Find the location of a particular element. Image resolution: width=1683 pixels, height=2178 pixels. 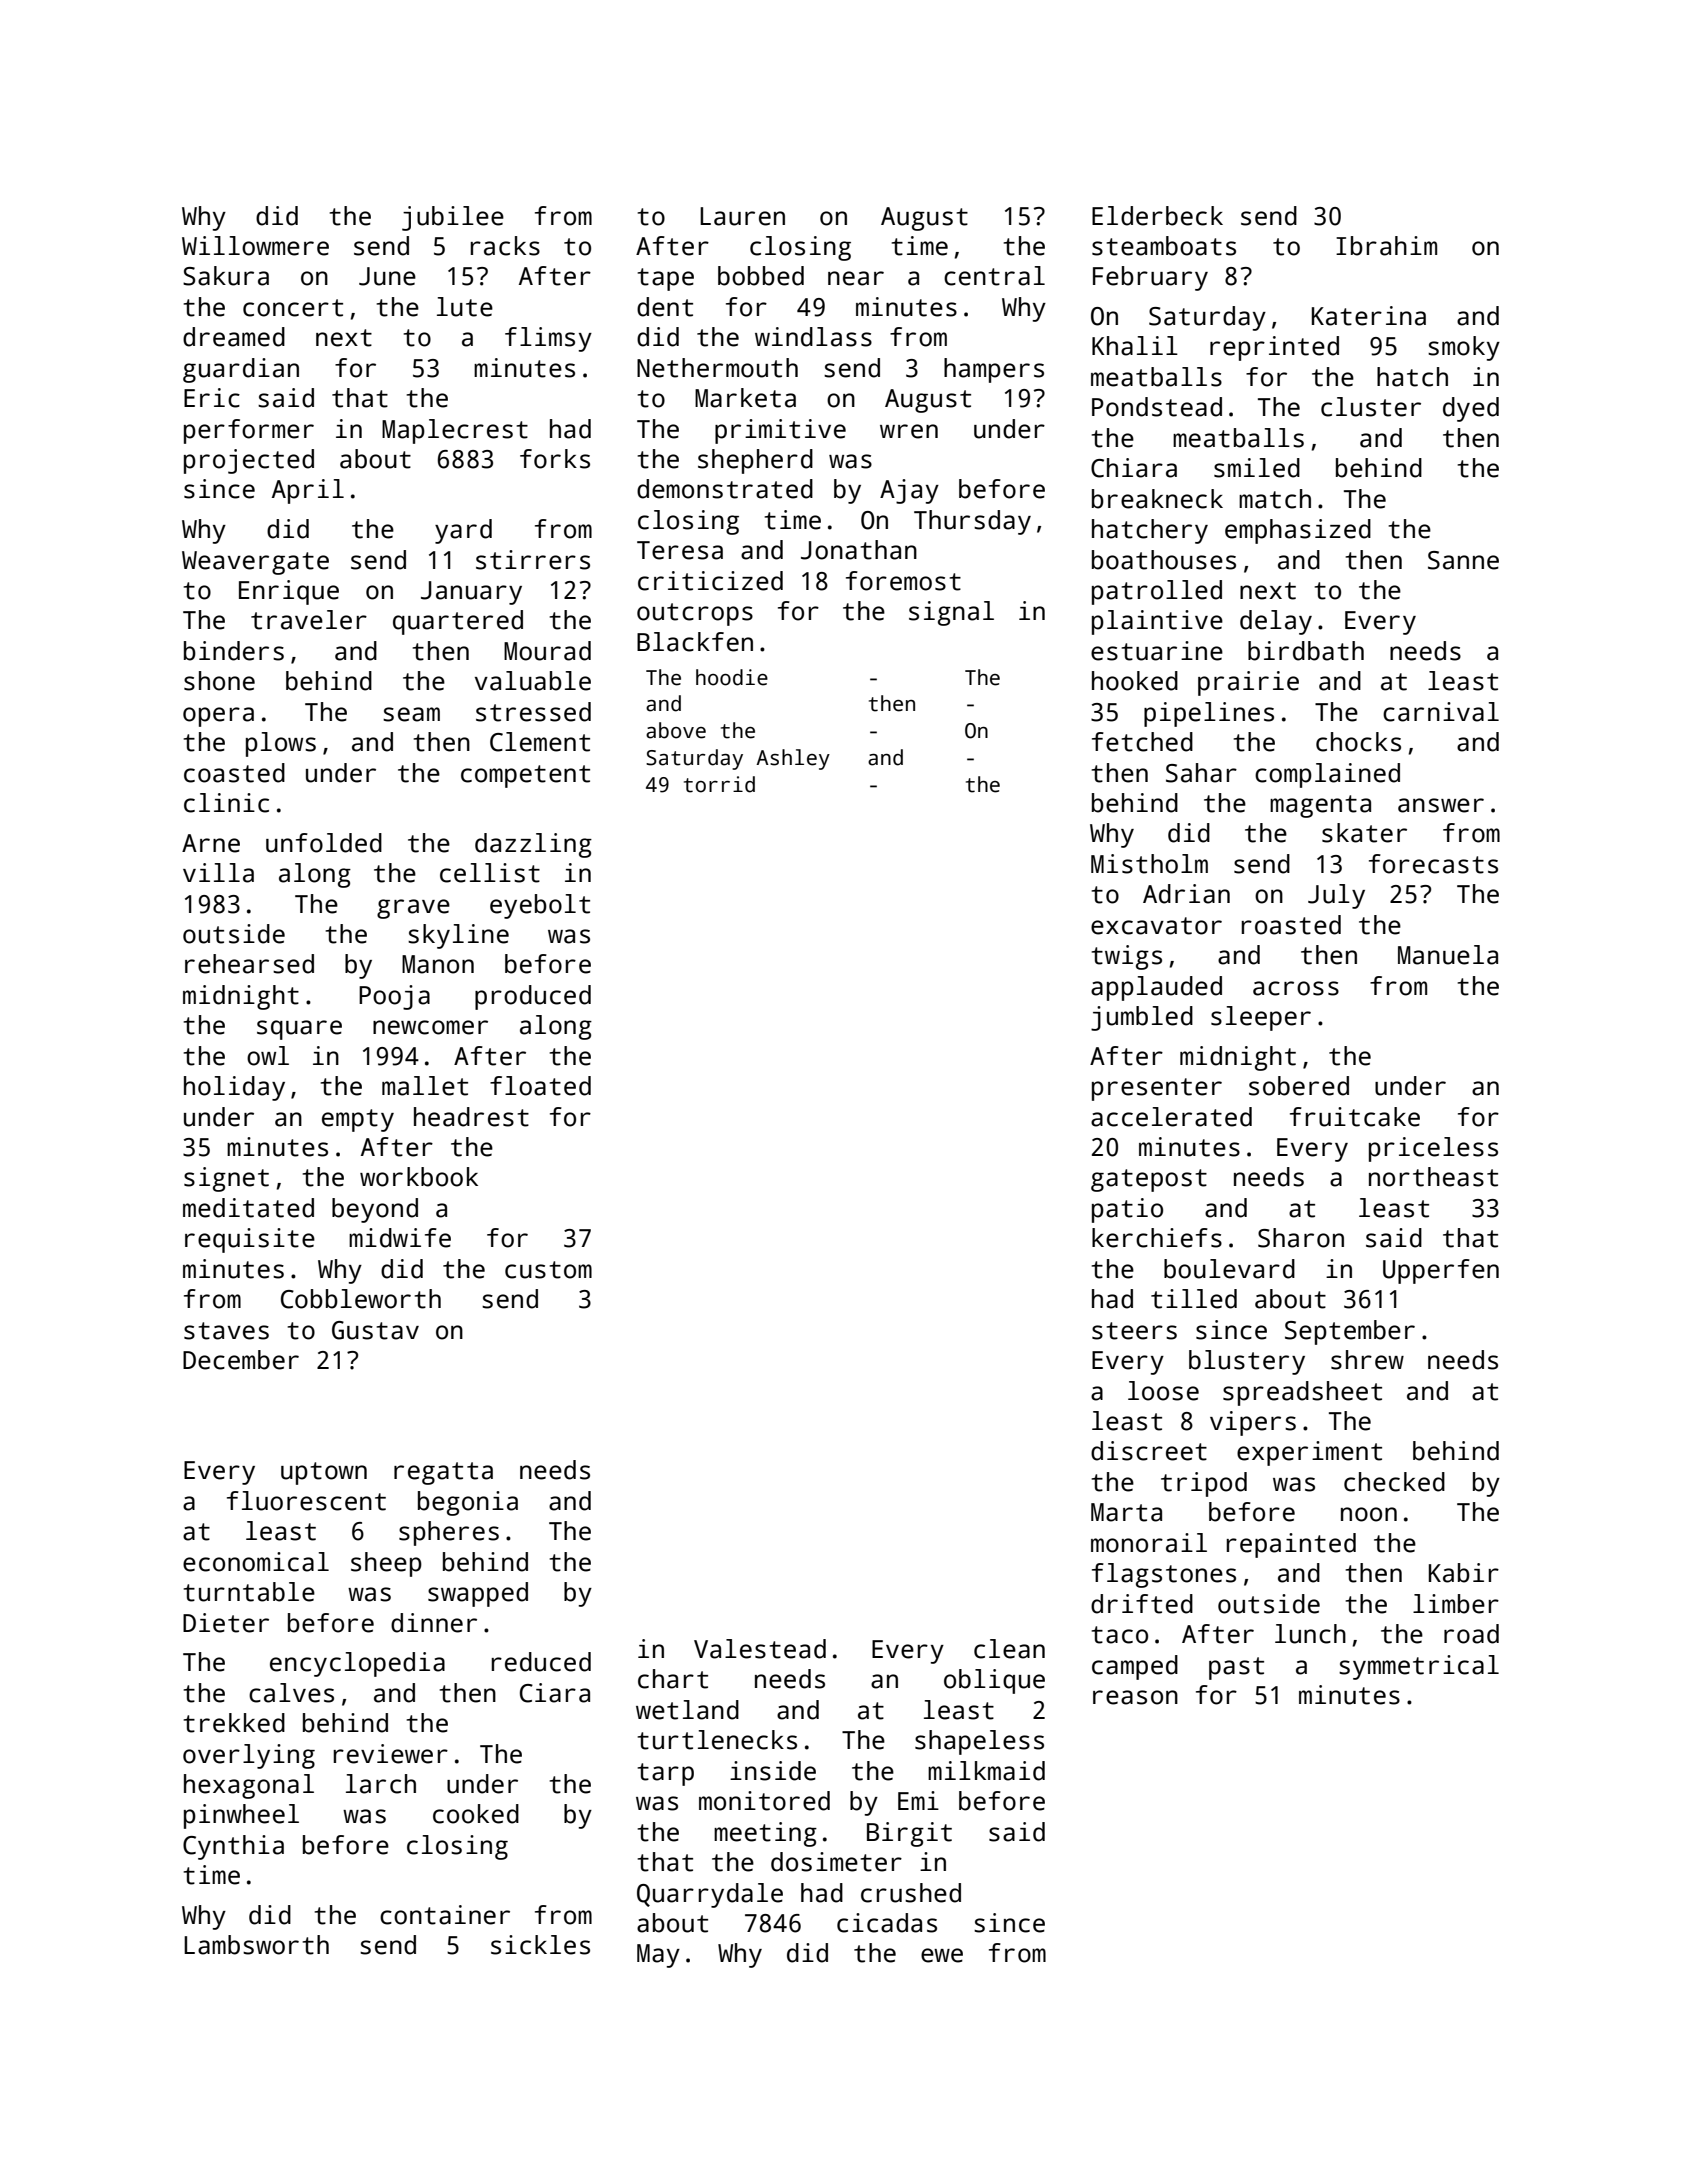

Ashley is located at coordinates (793, 759).
